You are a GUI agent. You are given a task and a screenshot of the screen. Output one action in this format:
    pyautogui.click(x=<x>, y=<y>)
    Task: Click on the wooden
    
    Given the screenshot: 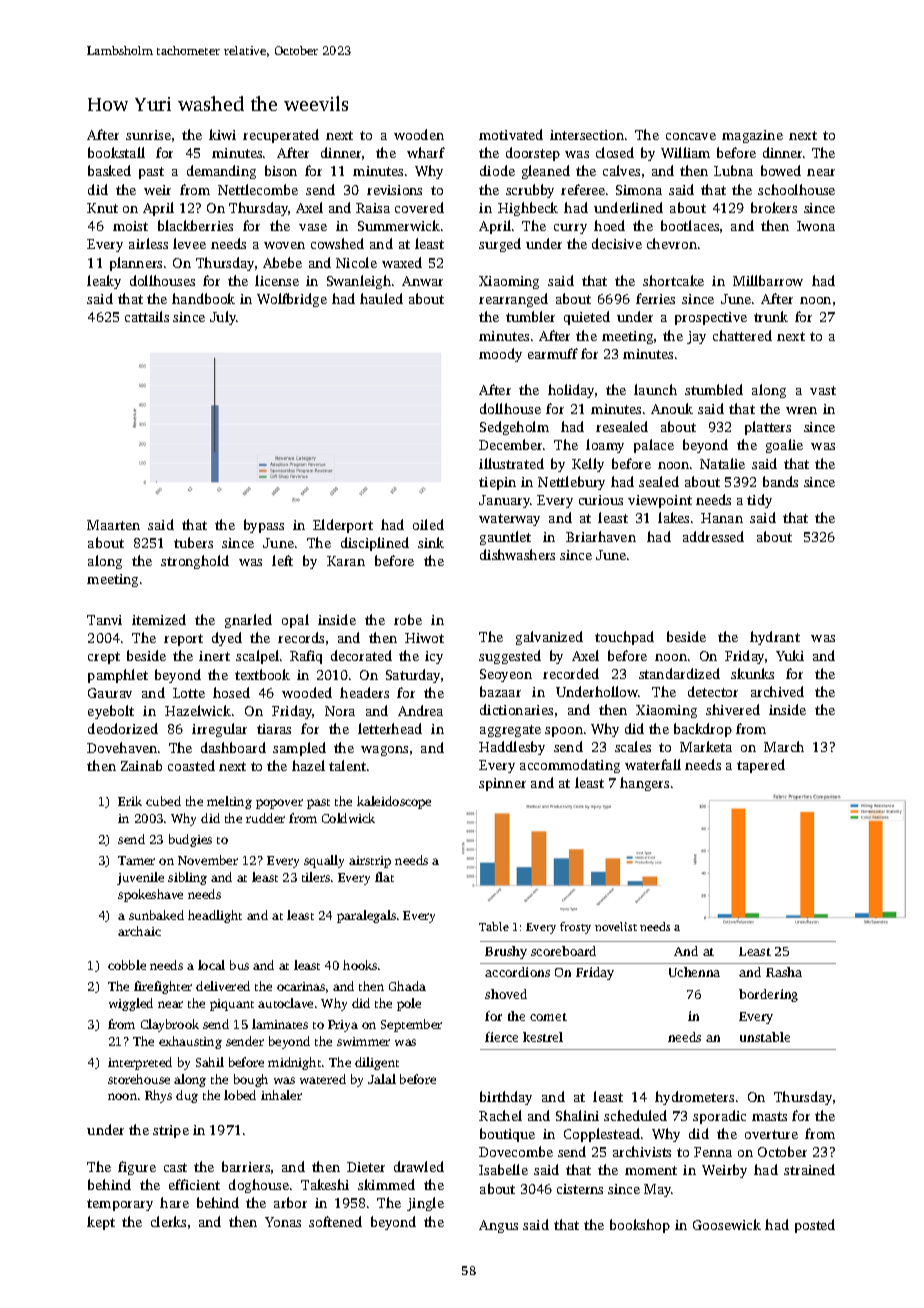 What is the action you would take?
    pyautogui.click(x=419, y=134)
